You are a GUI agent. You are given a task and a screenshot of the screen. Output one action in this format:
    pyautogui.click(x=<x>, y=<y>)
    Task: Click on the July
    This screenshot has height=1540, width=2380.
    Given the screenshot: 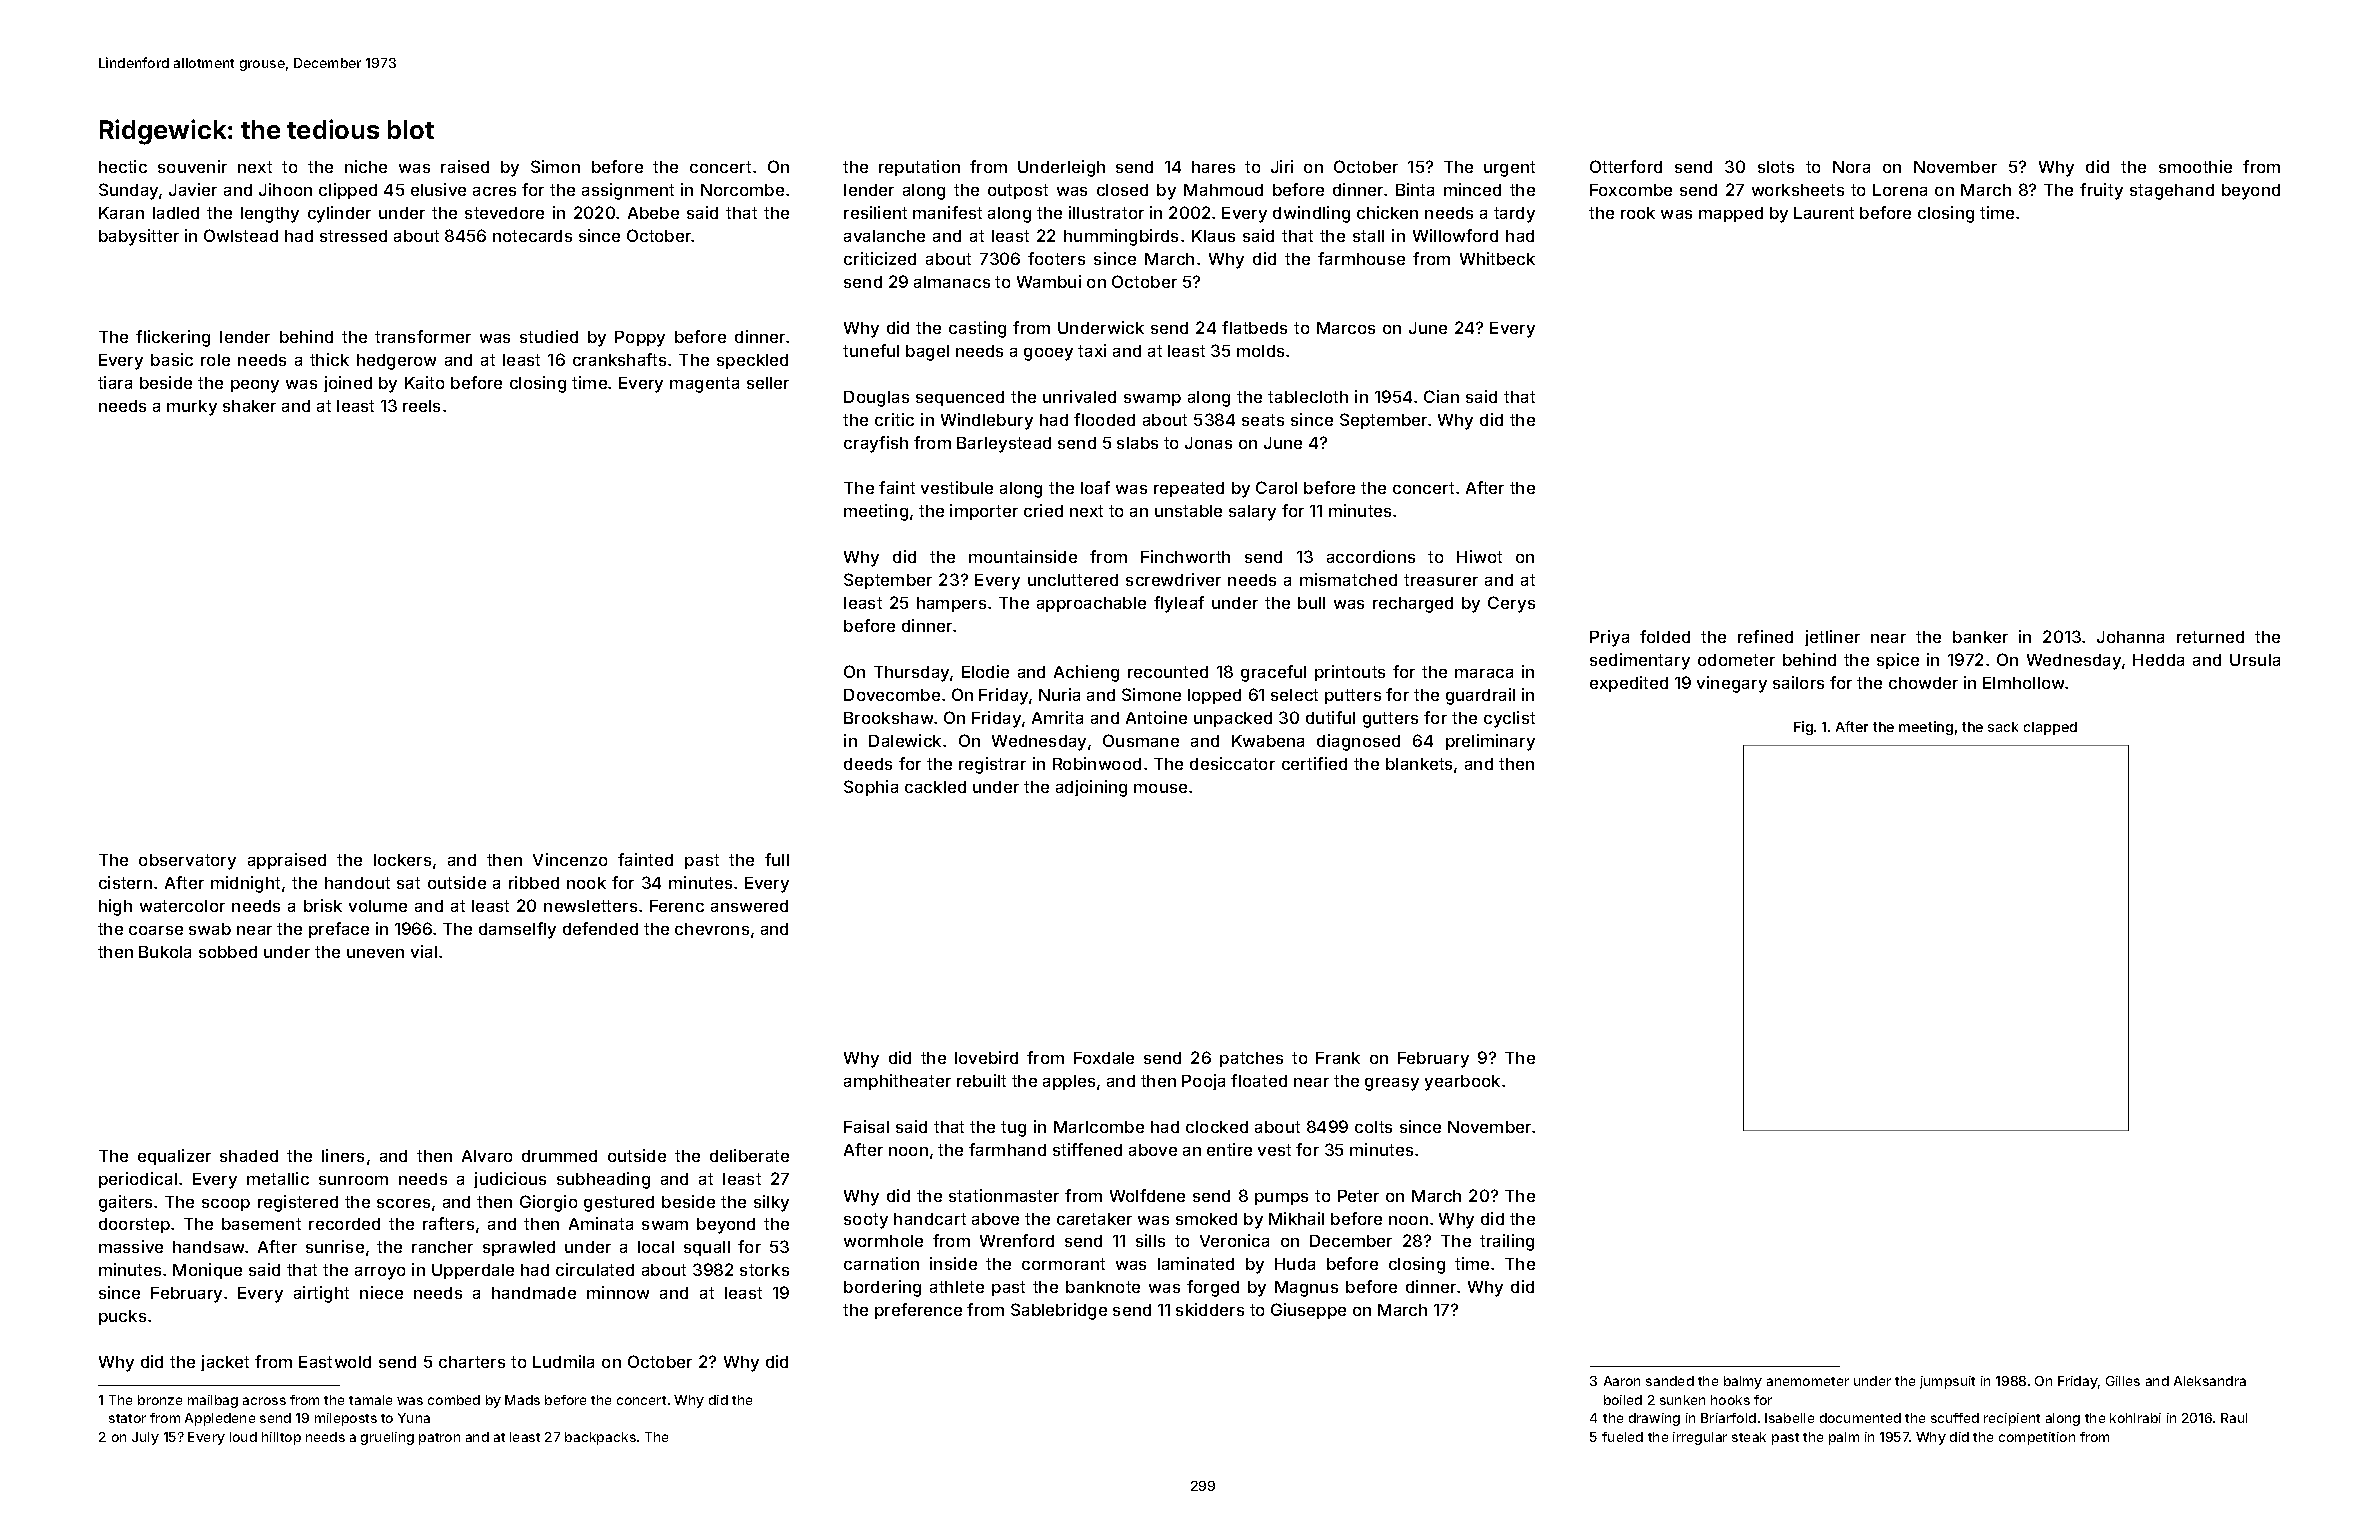 What is the action you would take?
    pyautogui.click(x=145, y=1438)
